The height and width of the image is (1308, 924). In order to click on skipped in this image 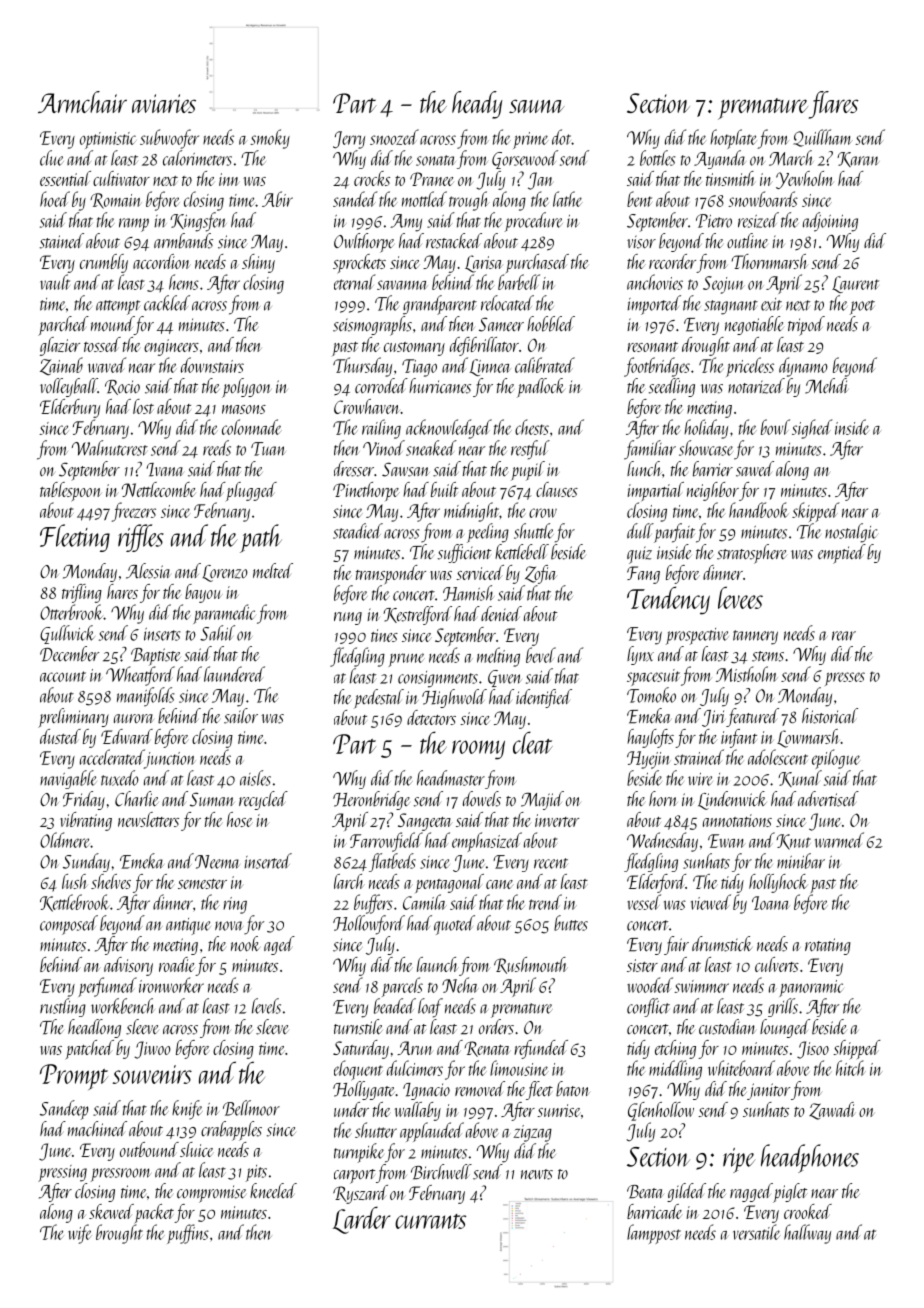, I will do `click(815, 512)`.
